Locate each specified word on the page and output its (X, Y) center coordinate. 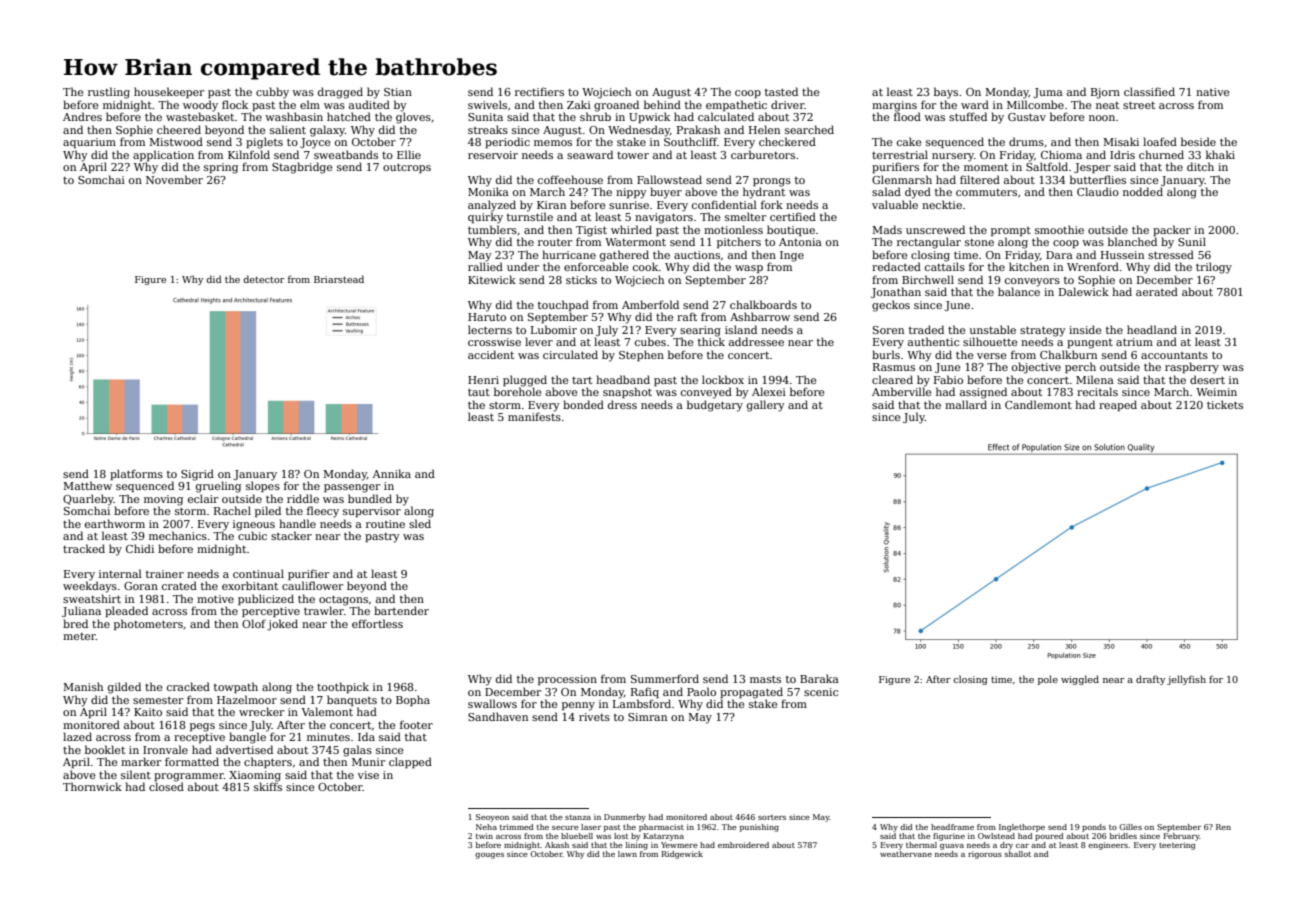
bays (946, 93)
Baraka (819, 678)
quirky (485, 218)
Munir (368, 762)
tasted (781, 91)
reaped (1118, 405)
